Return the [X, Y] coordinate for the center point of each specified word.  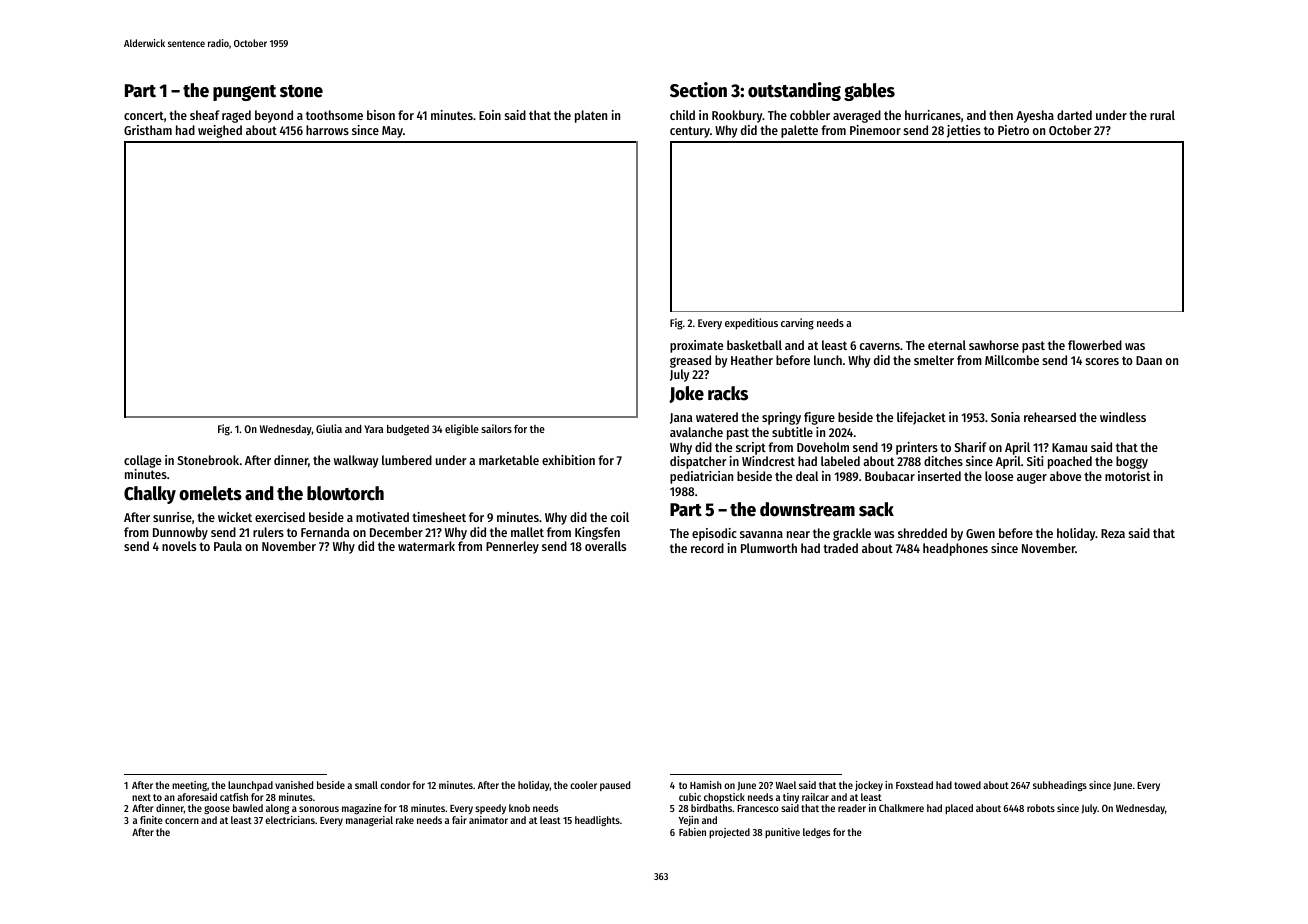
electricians [290, 820]
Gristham [148, 130]
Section [698, 90]
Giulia [329, 428]
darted [1074, 115]
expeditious [751, 324]
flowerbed [1095, 345]
